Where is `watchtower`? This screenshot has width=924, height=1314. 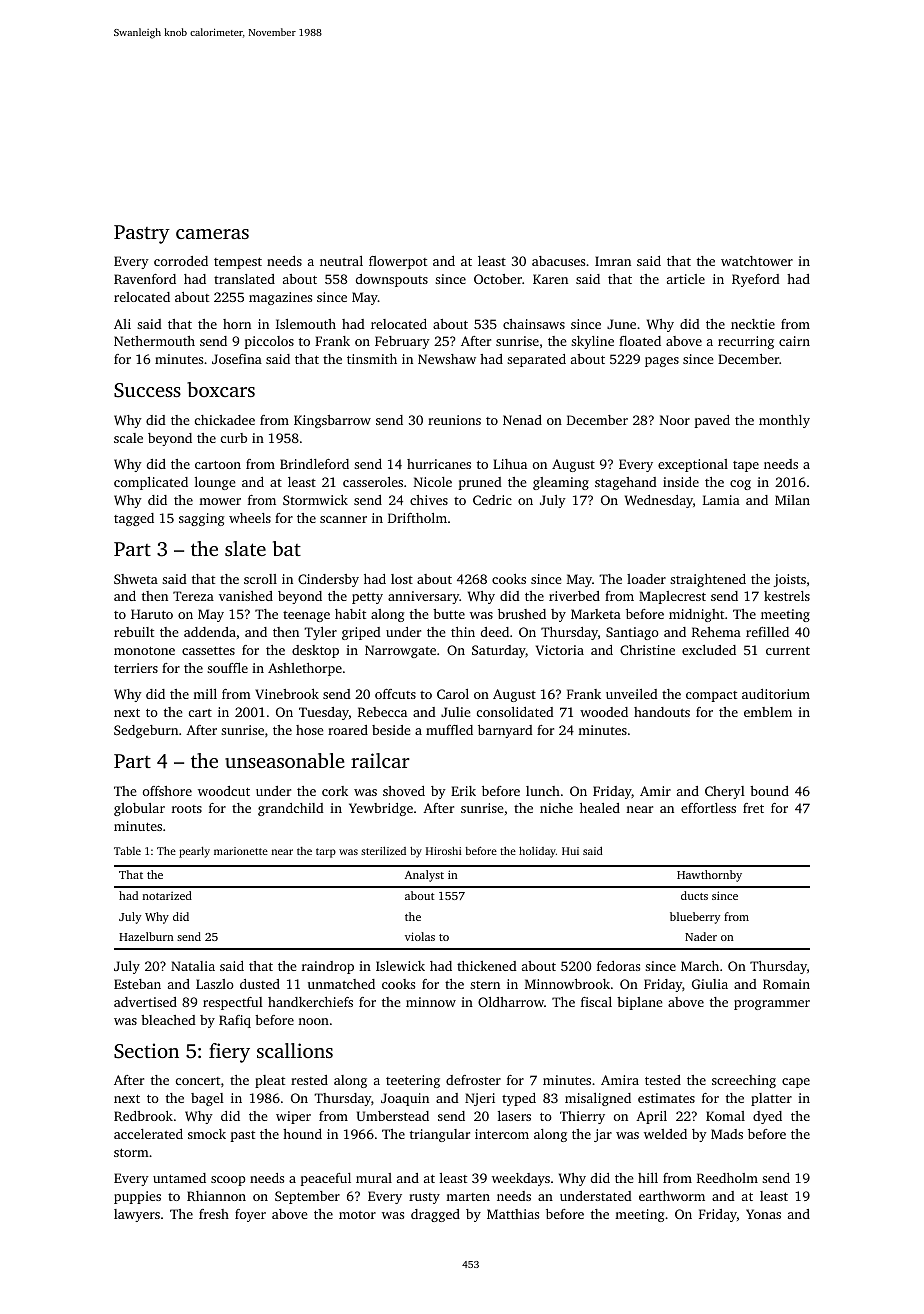
watchtower is located at coordinates (757, 261).
